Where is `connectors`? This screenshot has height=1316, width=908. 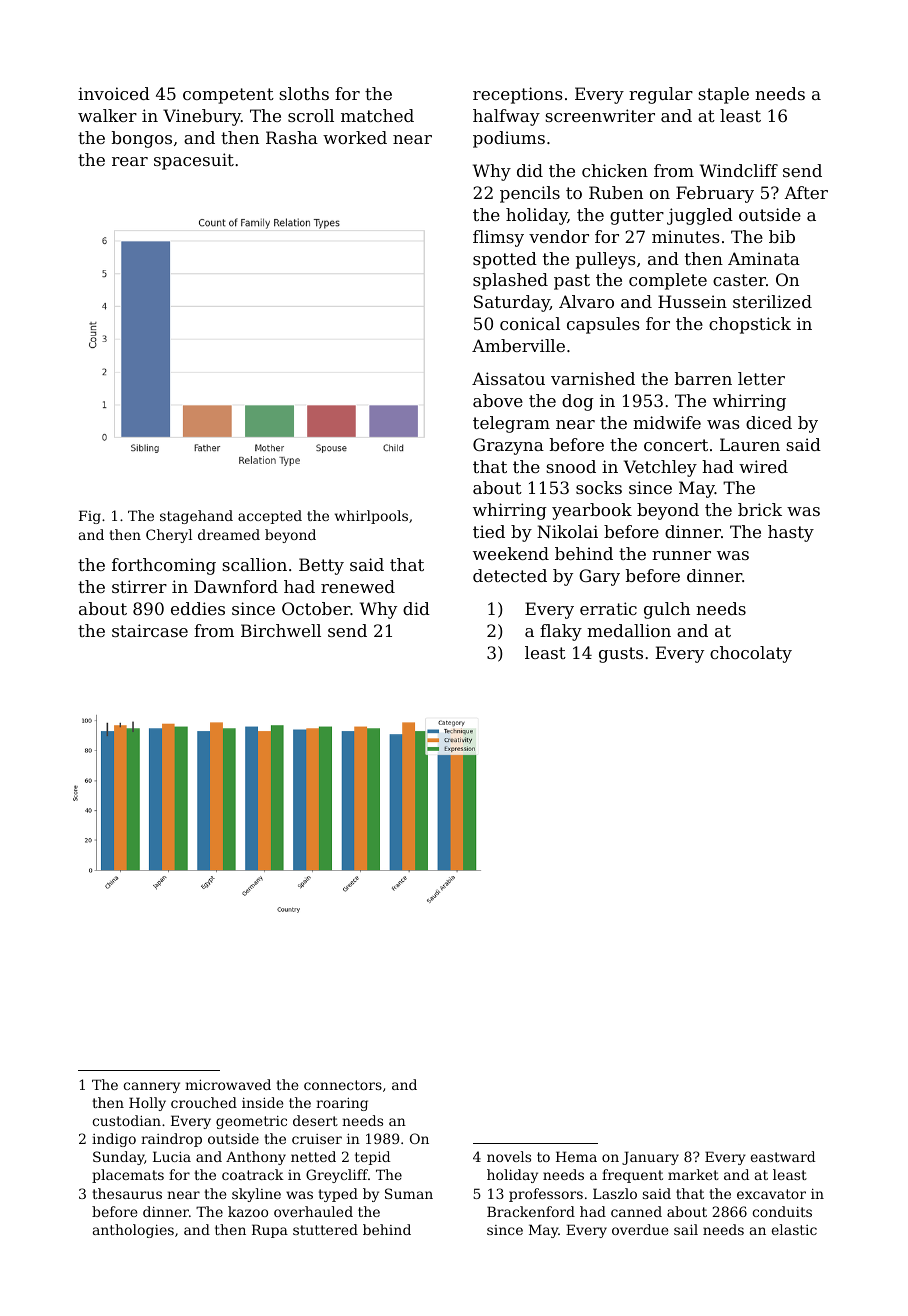
connectors is located at coordinates (343, 1085).
